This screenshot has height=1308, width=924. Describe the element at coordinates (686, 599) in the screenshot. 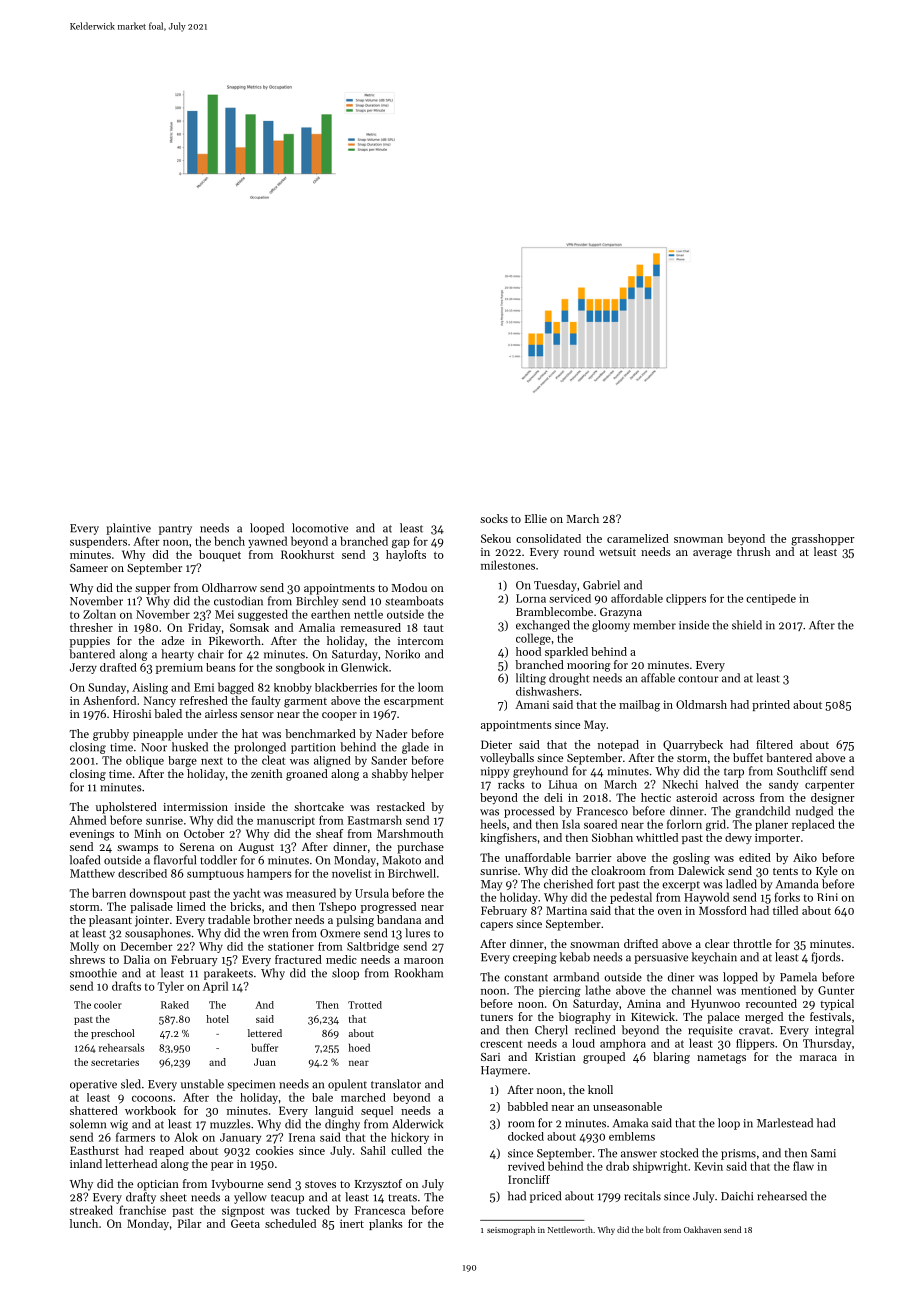

I see `clippers` at that location.
